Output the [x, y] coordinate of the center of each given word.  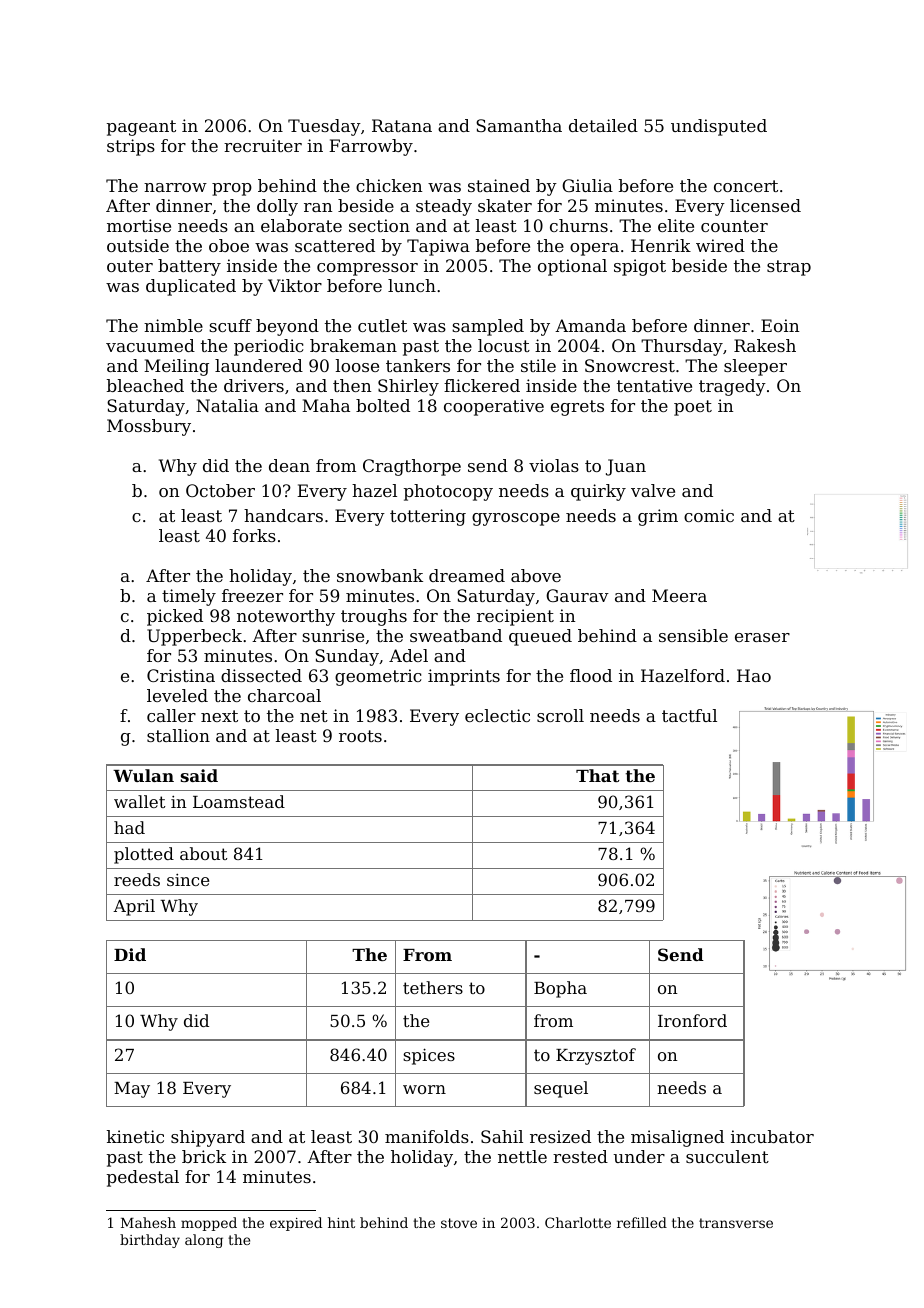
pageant [141, 128]
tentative [654, 385]
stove [459, 1223]
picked [175, 617]
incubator [772, 1136]
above [536, 575]
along [204, 1241]
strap [789, 268]
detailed [603, 125]
